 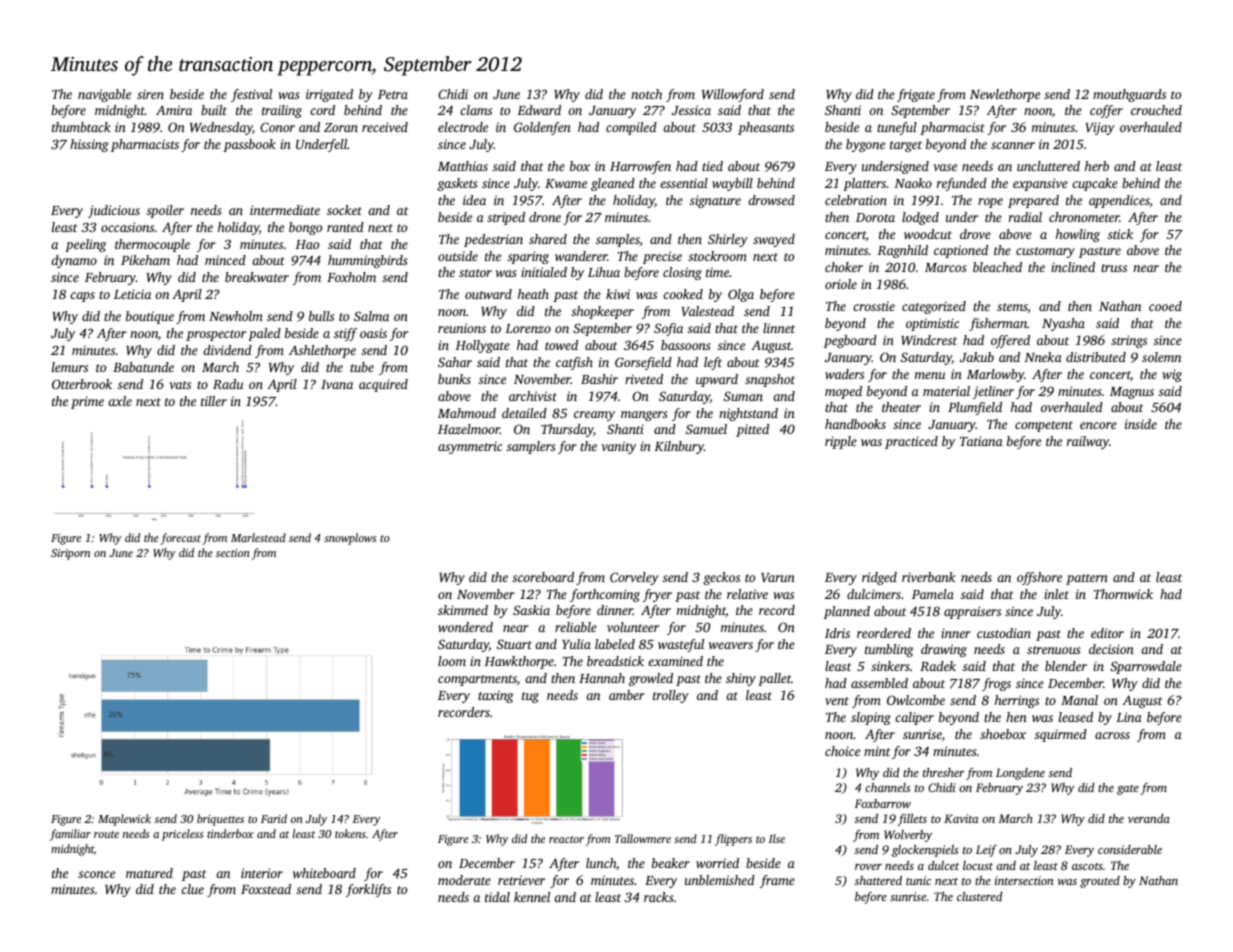 What do you see at coordinates (981, 441) in the screenshot?
I see `Tatiana` at bounding box center [981, 441].
